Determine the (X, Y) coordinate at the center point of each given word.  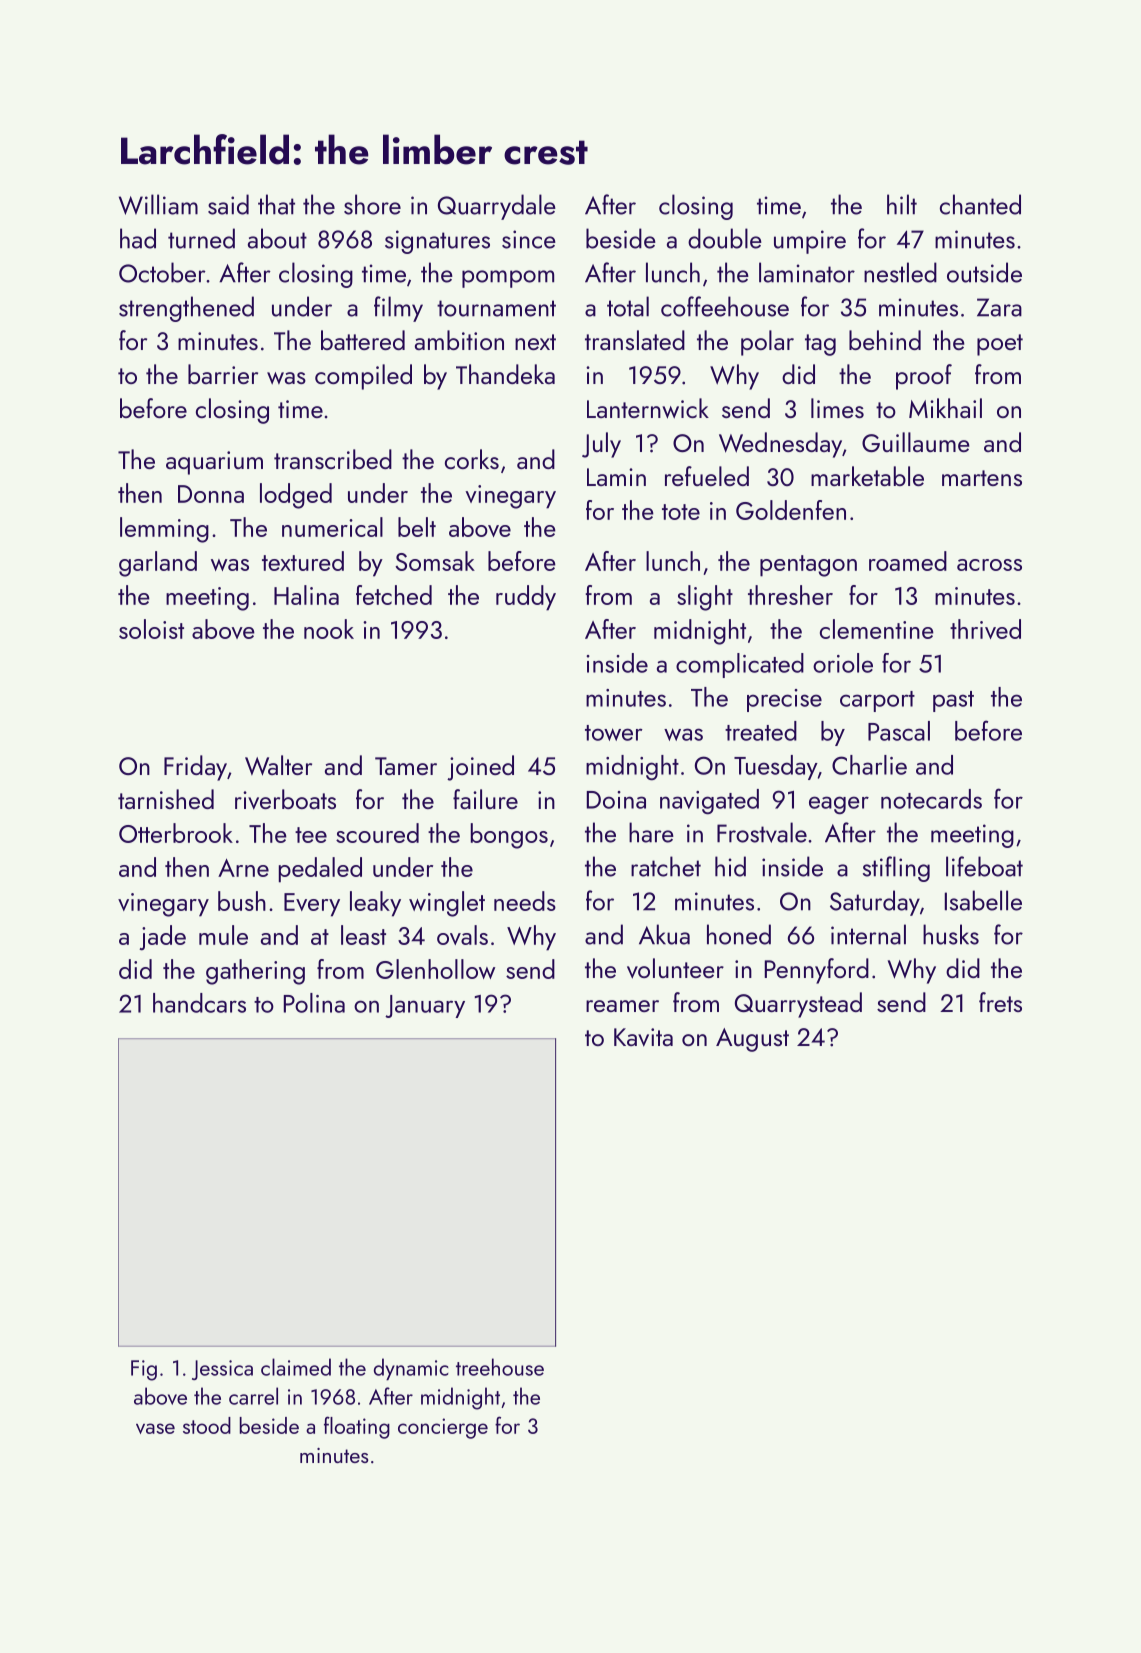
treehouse (500, 1367)
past (953, 701)
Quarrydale (497, 207)
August (752, 1040)
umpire (810, 242)
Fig (144, 1370)
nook (329, 629)
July (601, 445)
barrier (223, 374)
